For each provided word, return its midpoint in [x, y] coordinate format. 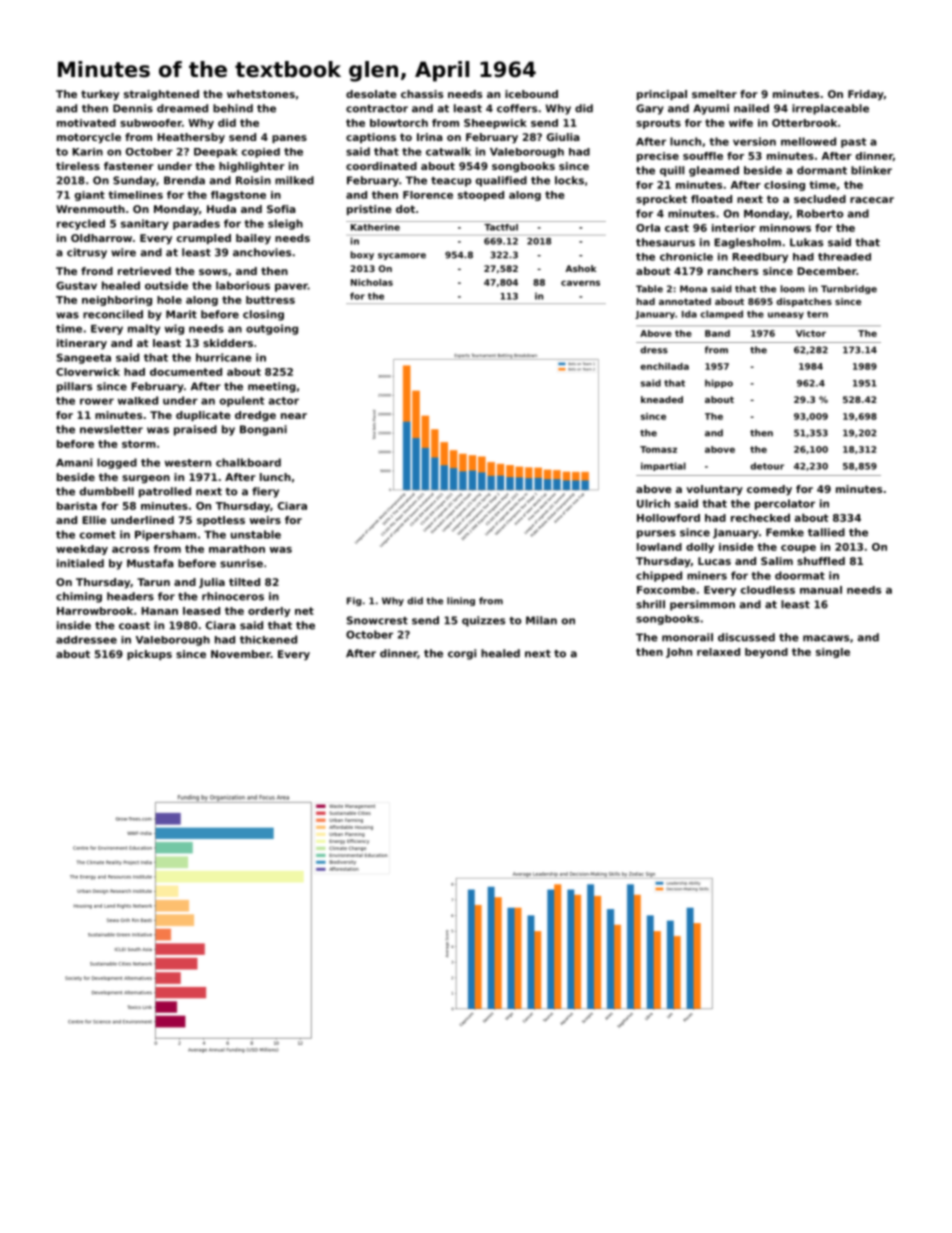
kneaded [662, 399]
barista [77, 506]
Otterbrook [804, 123]
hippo [719, 383]
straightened [161, 95]
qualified [501, 181]
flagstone [238, 196]
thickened [268, 639]
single [833, 653]
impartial [663, 466]
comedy [769, 490]
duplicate [203, 416]
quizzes [483, 621]
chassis [422, 94]
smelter [714, 94]
